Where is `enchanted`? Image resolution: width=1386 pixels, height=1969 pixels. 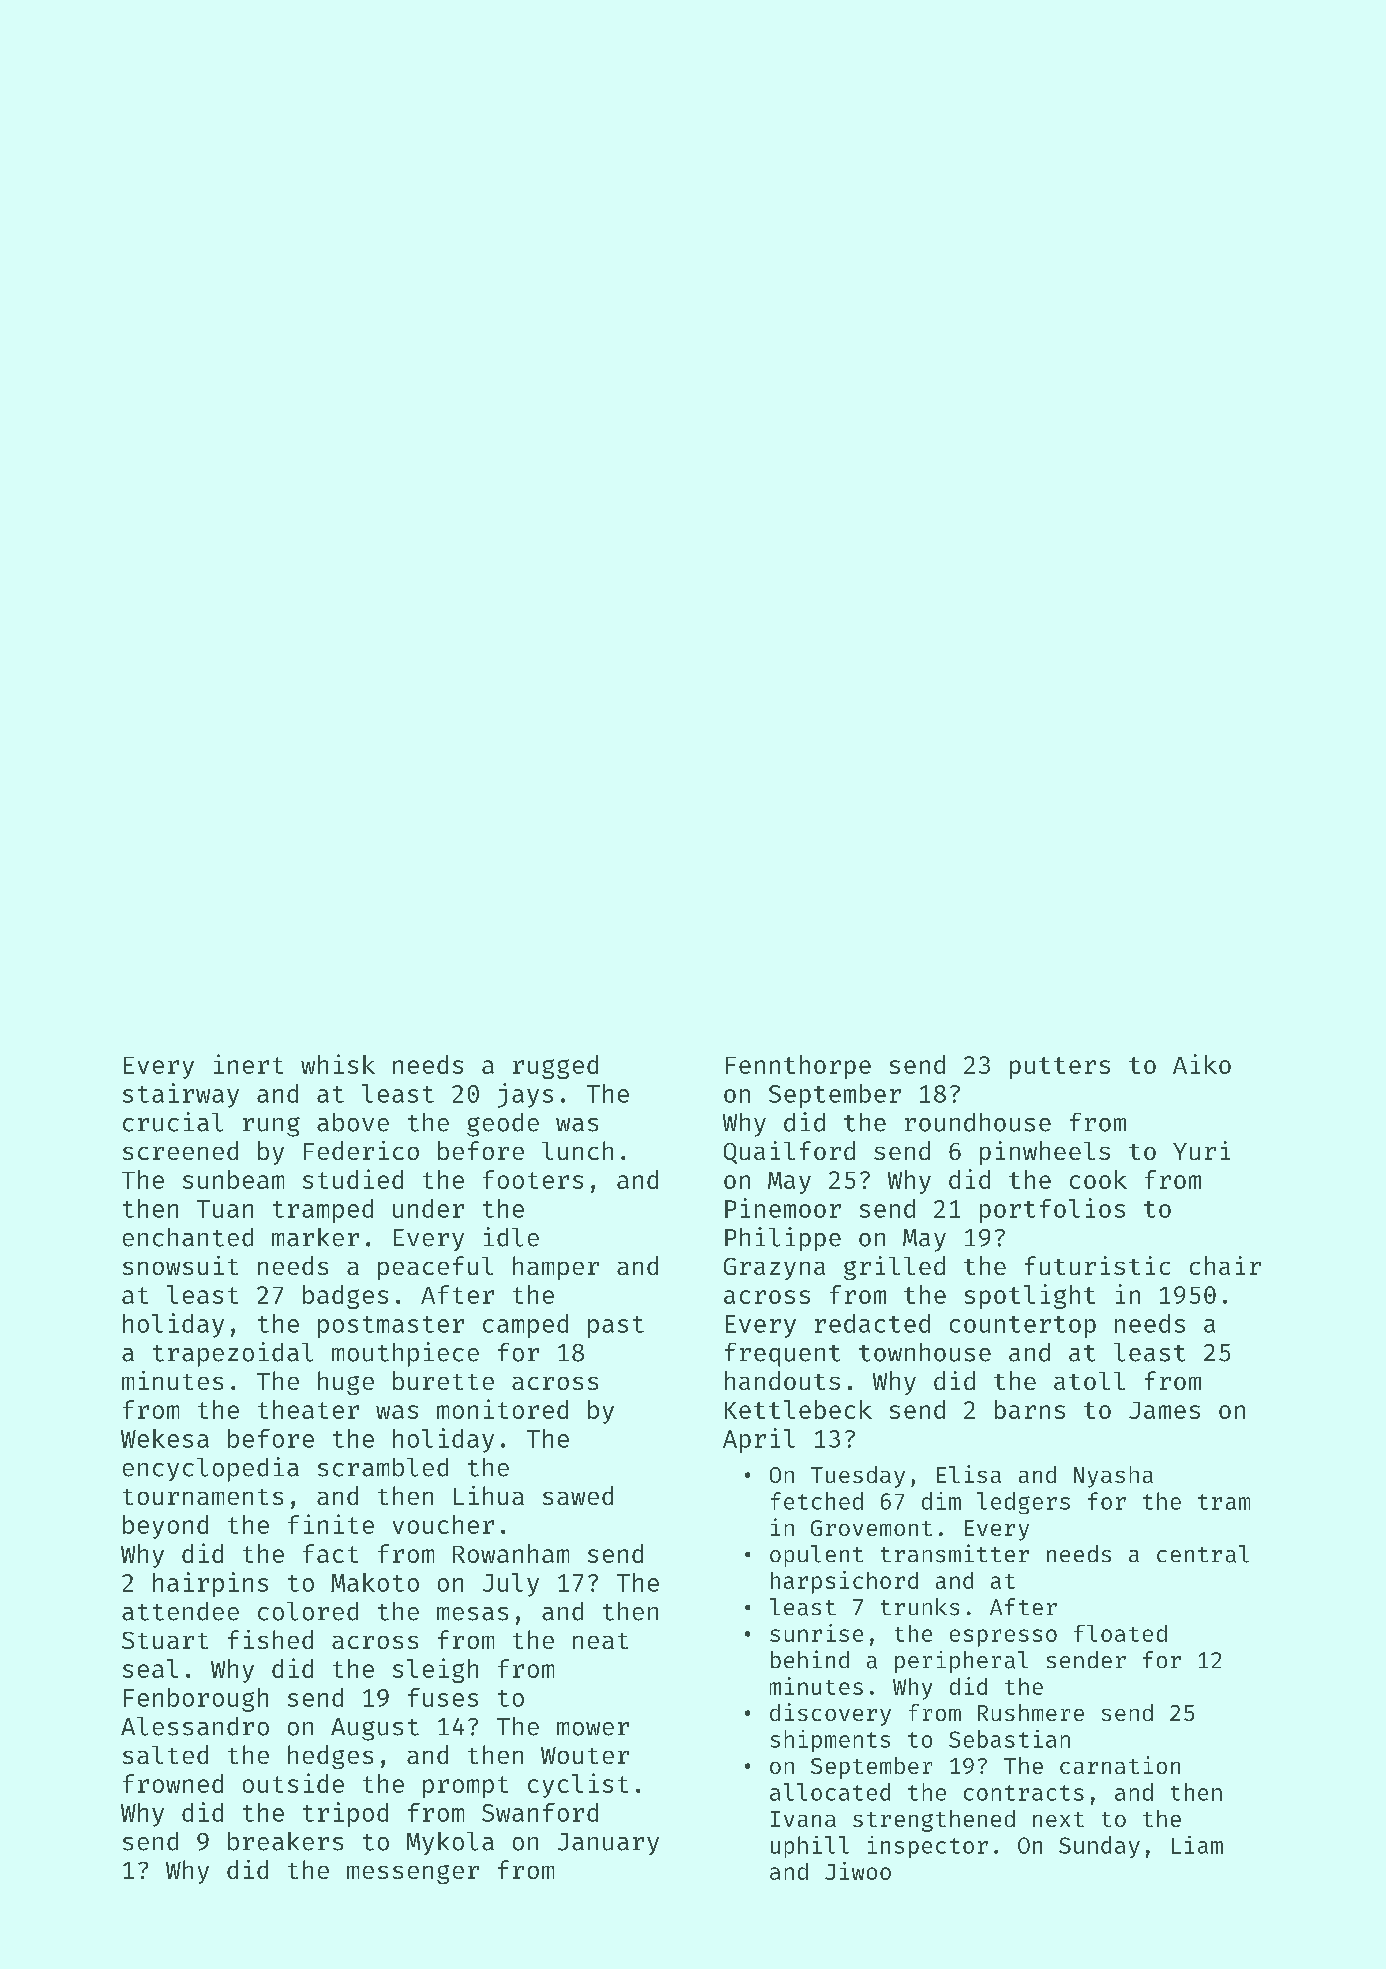
enchanted is located at coordinates (188, 1237).
